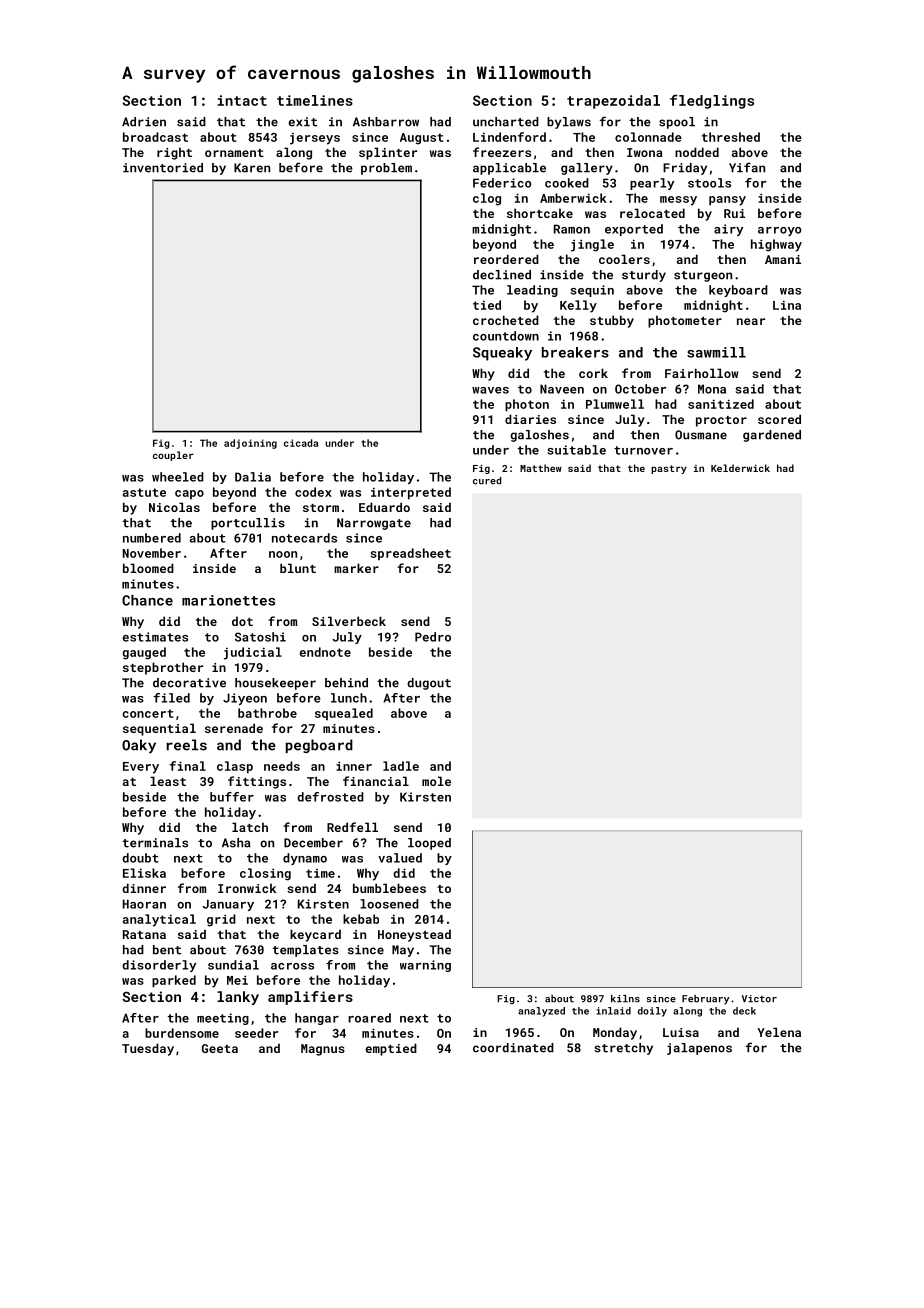 The width and height of the screenshot is (924, 1308). What do you see at coordinates (669, 469) in the screenshot?
I see `pastry` at bounding box center [669, 469].
